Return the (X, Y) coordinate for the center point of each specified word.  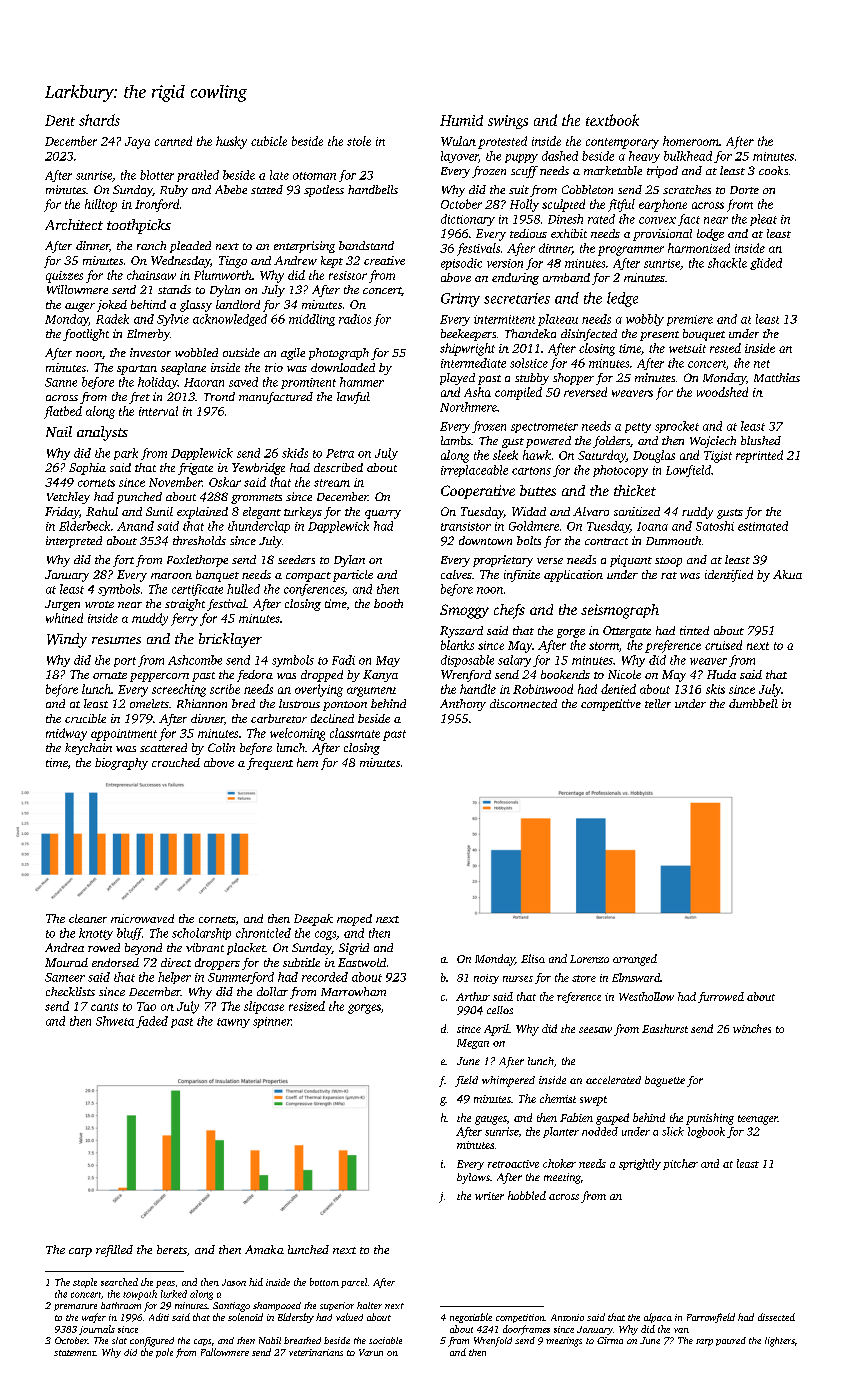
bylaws (473, 1178)
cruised (723, 645)
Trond (219, 396)
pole (164, 1353)
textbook (612, 120)
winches (752, 1028)
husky (231, 142)
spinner (272, 1022)
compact (308, 577)
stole (359, 141)
